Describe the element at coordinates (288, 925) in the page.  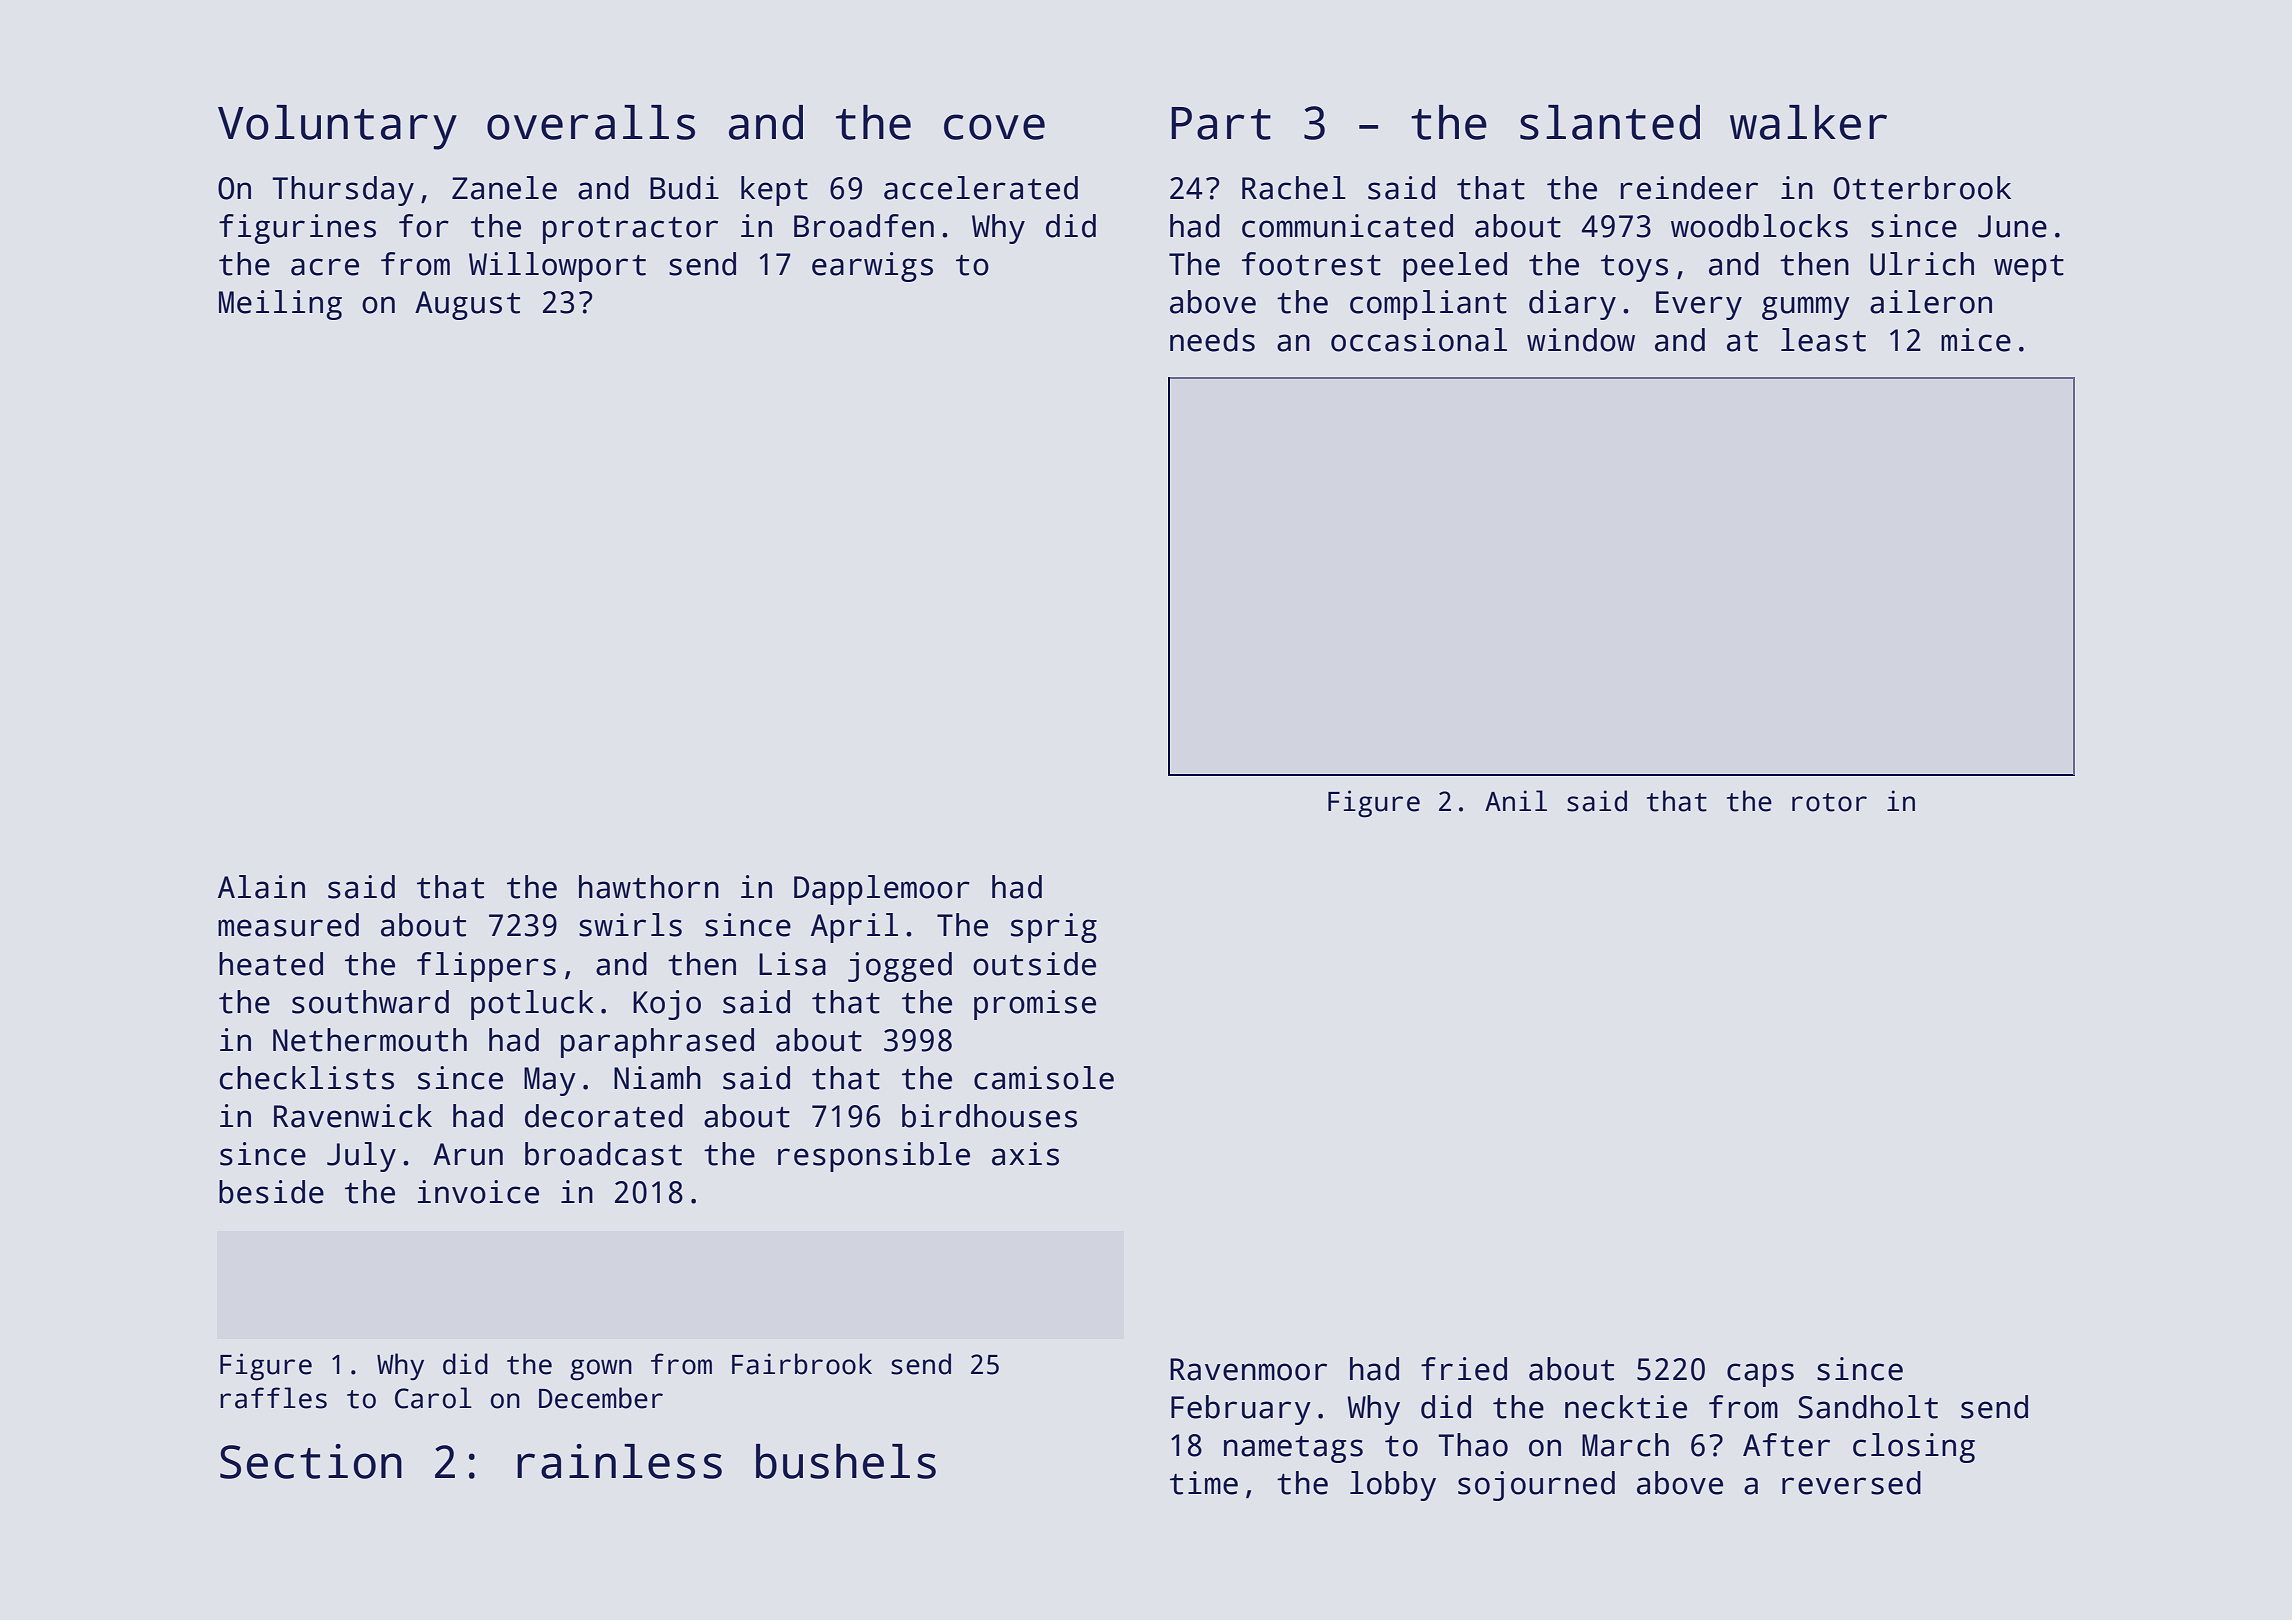
I see `measured` at that location.
